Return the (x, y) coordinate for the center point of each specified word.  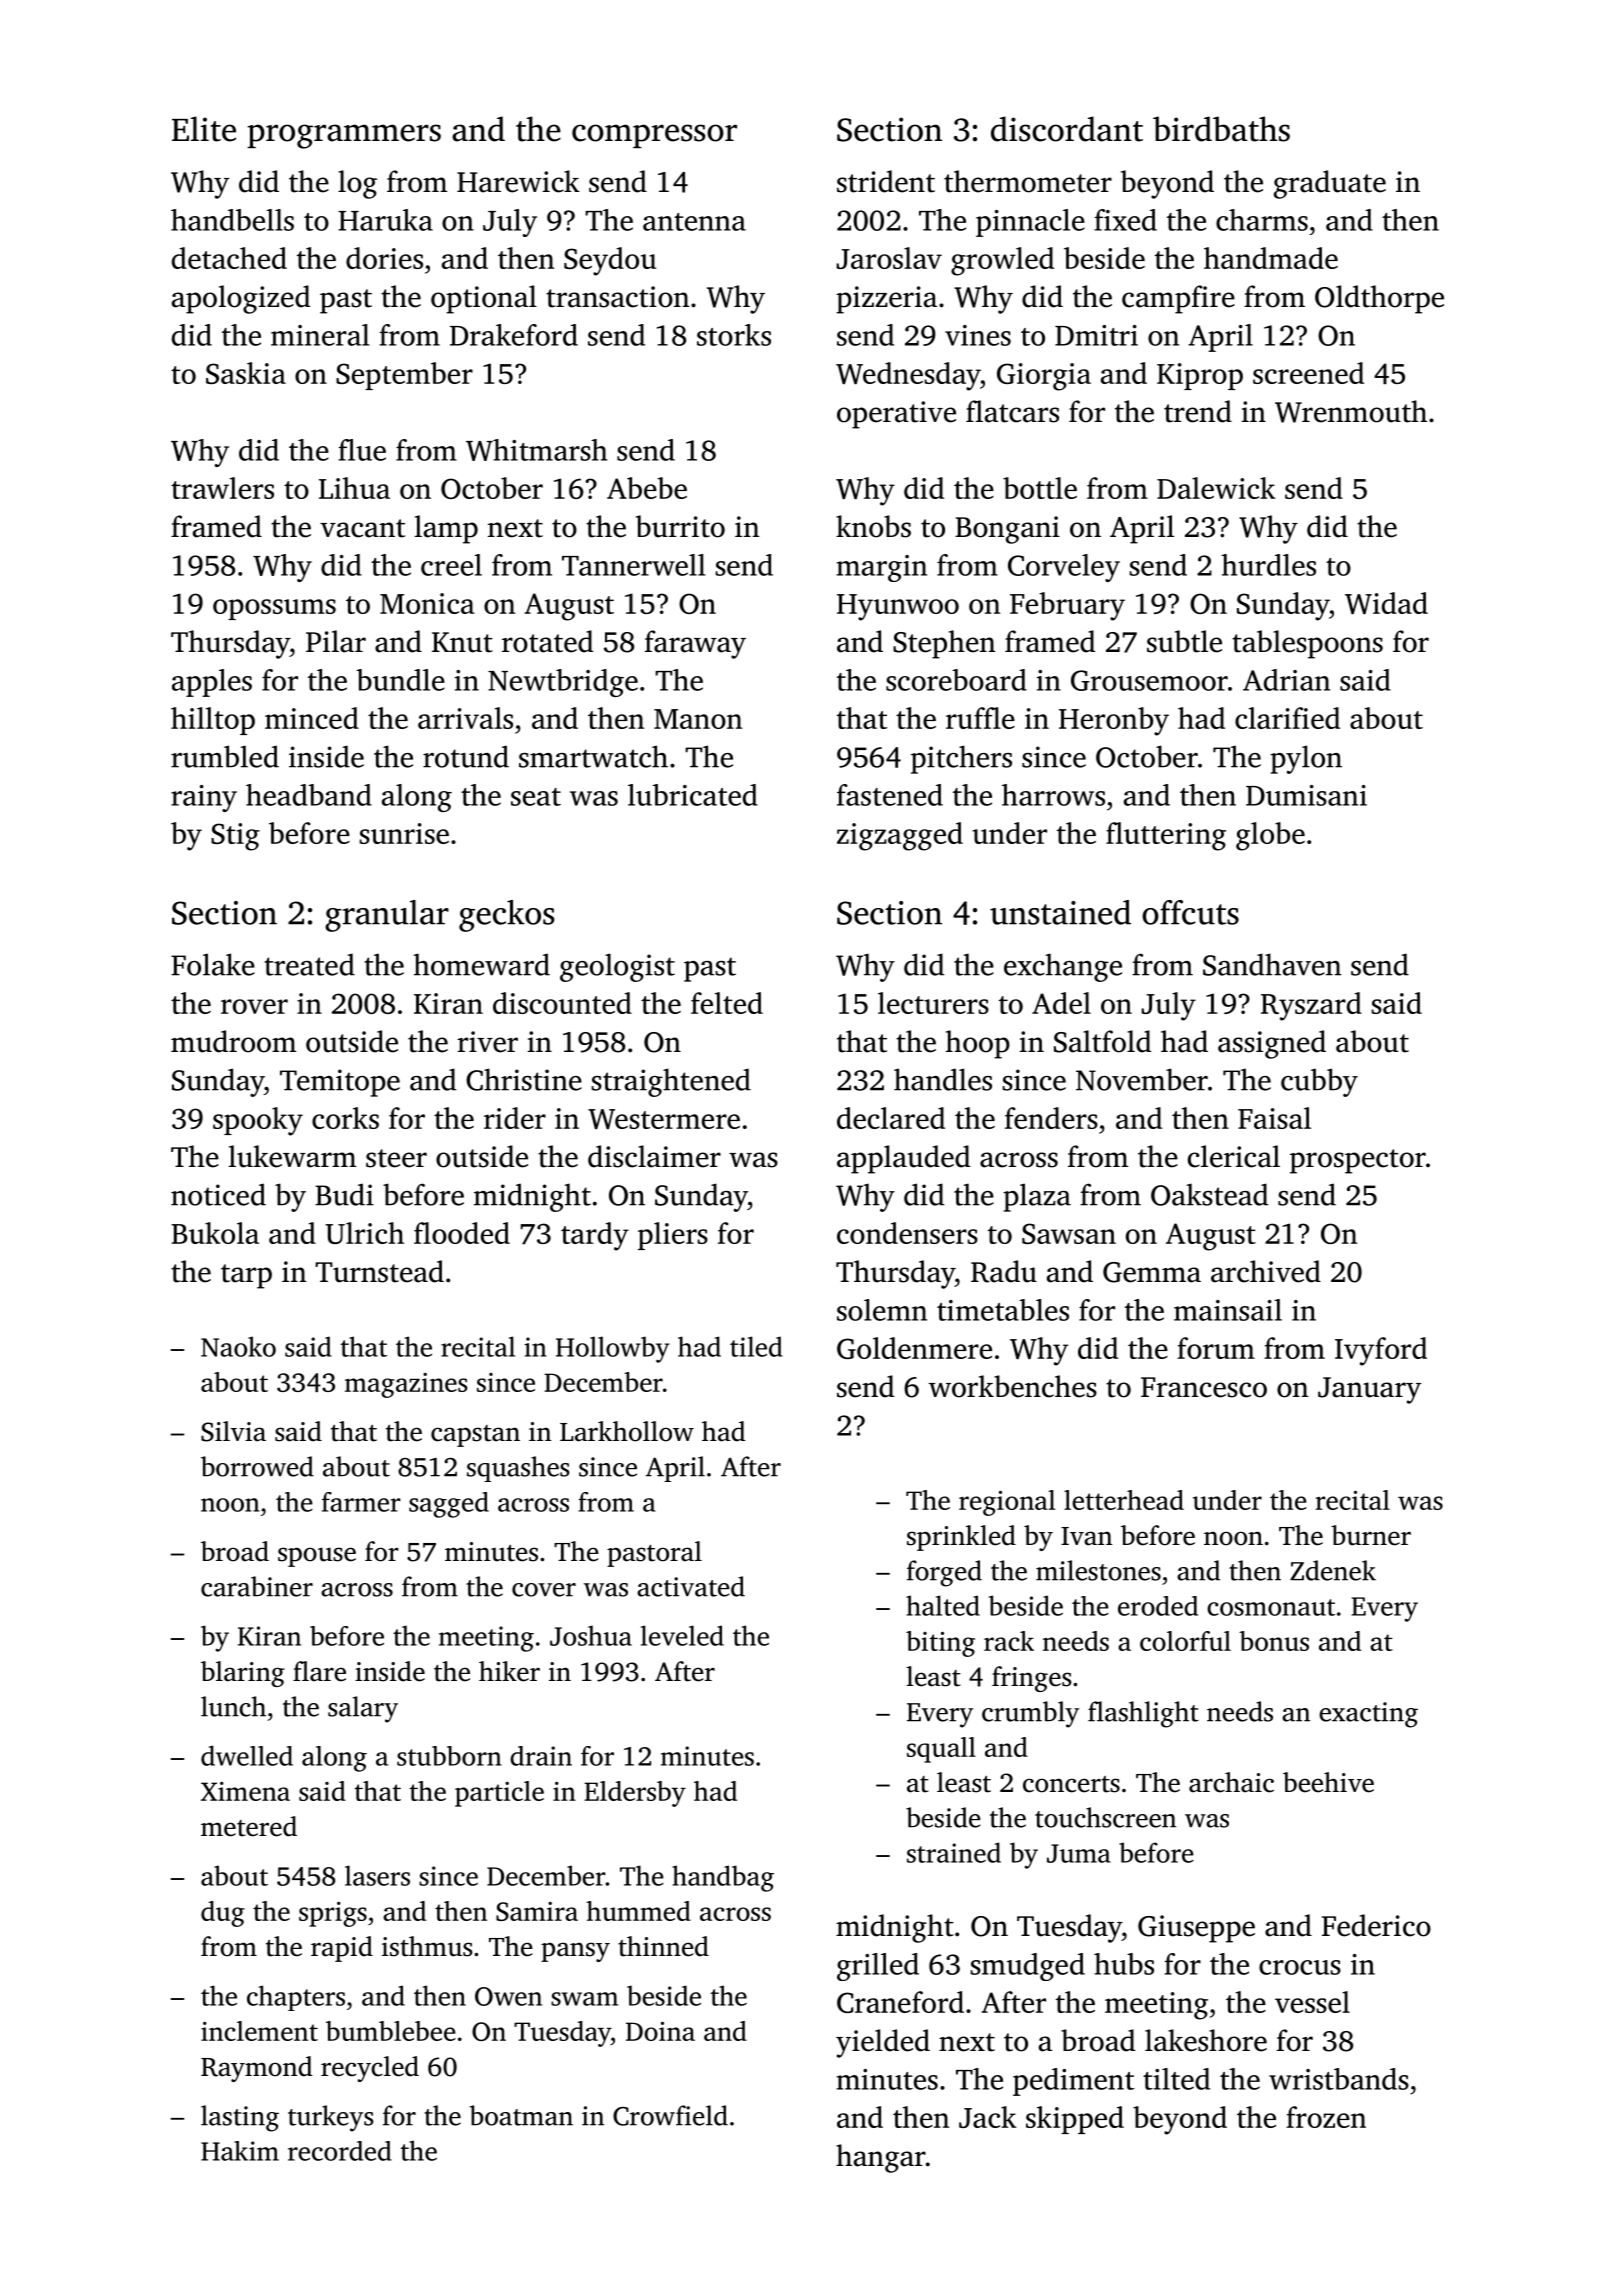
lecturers (933, 1003)
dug (223, 1914)
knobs (873, 526)
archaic (1231, 1782)
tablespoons (1307, 644)
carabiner (257, 1586)
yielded (883, 2043)
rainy (204, 798)
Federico (1376, 1925)
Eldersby (635, 1794)
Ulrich (364, 1233)
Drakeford (514, 335)
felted (727, 1003)
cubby (1319, 1082)
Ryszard (1311, 1006)
